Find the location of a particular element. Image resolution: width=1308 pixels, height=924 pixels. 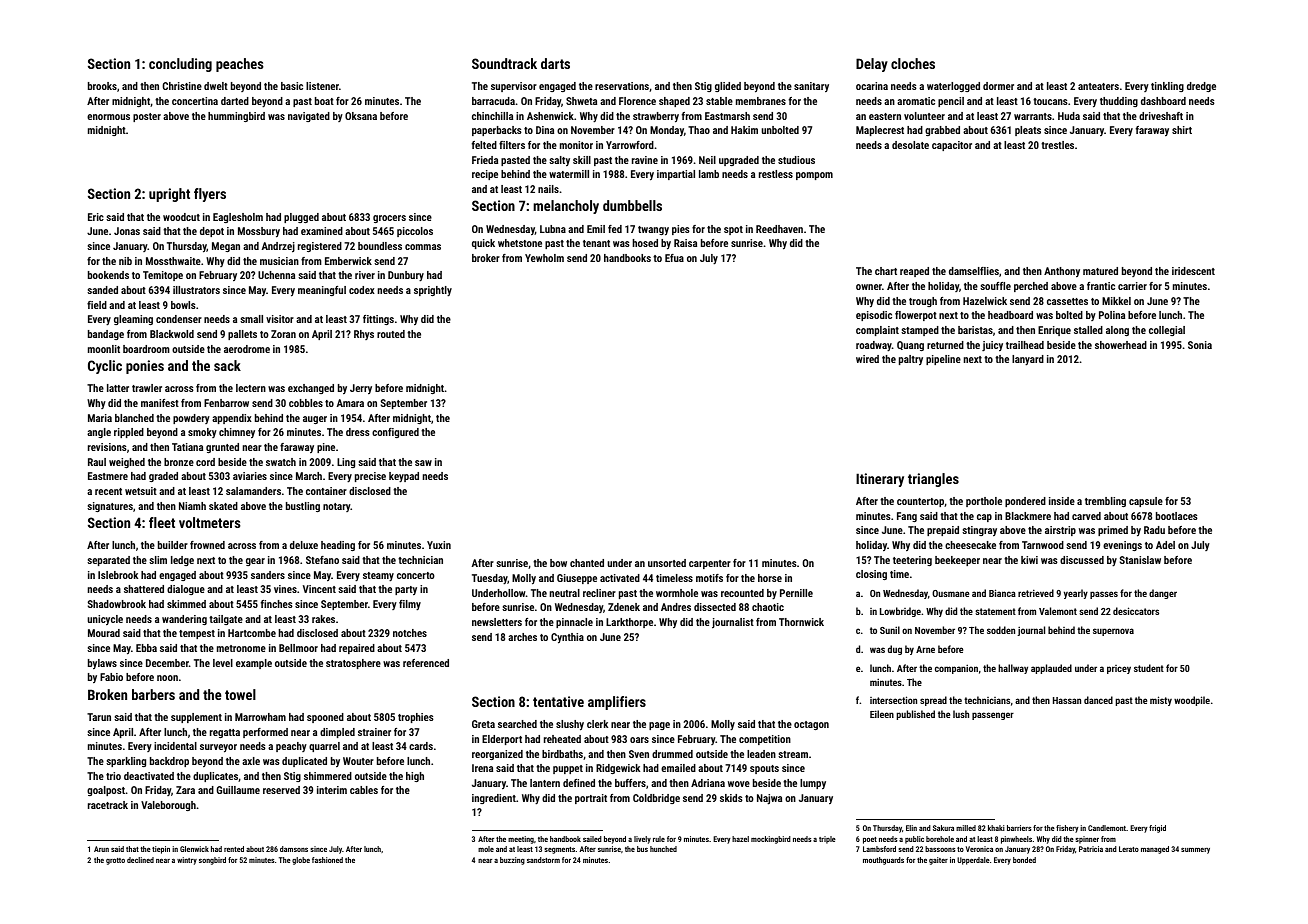

Zara is located at coordinates (185, 790).
